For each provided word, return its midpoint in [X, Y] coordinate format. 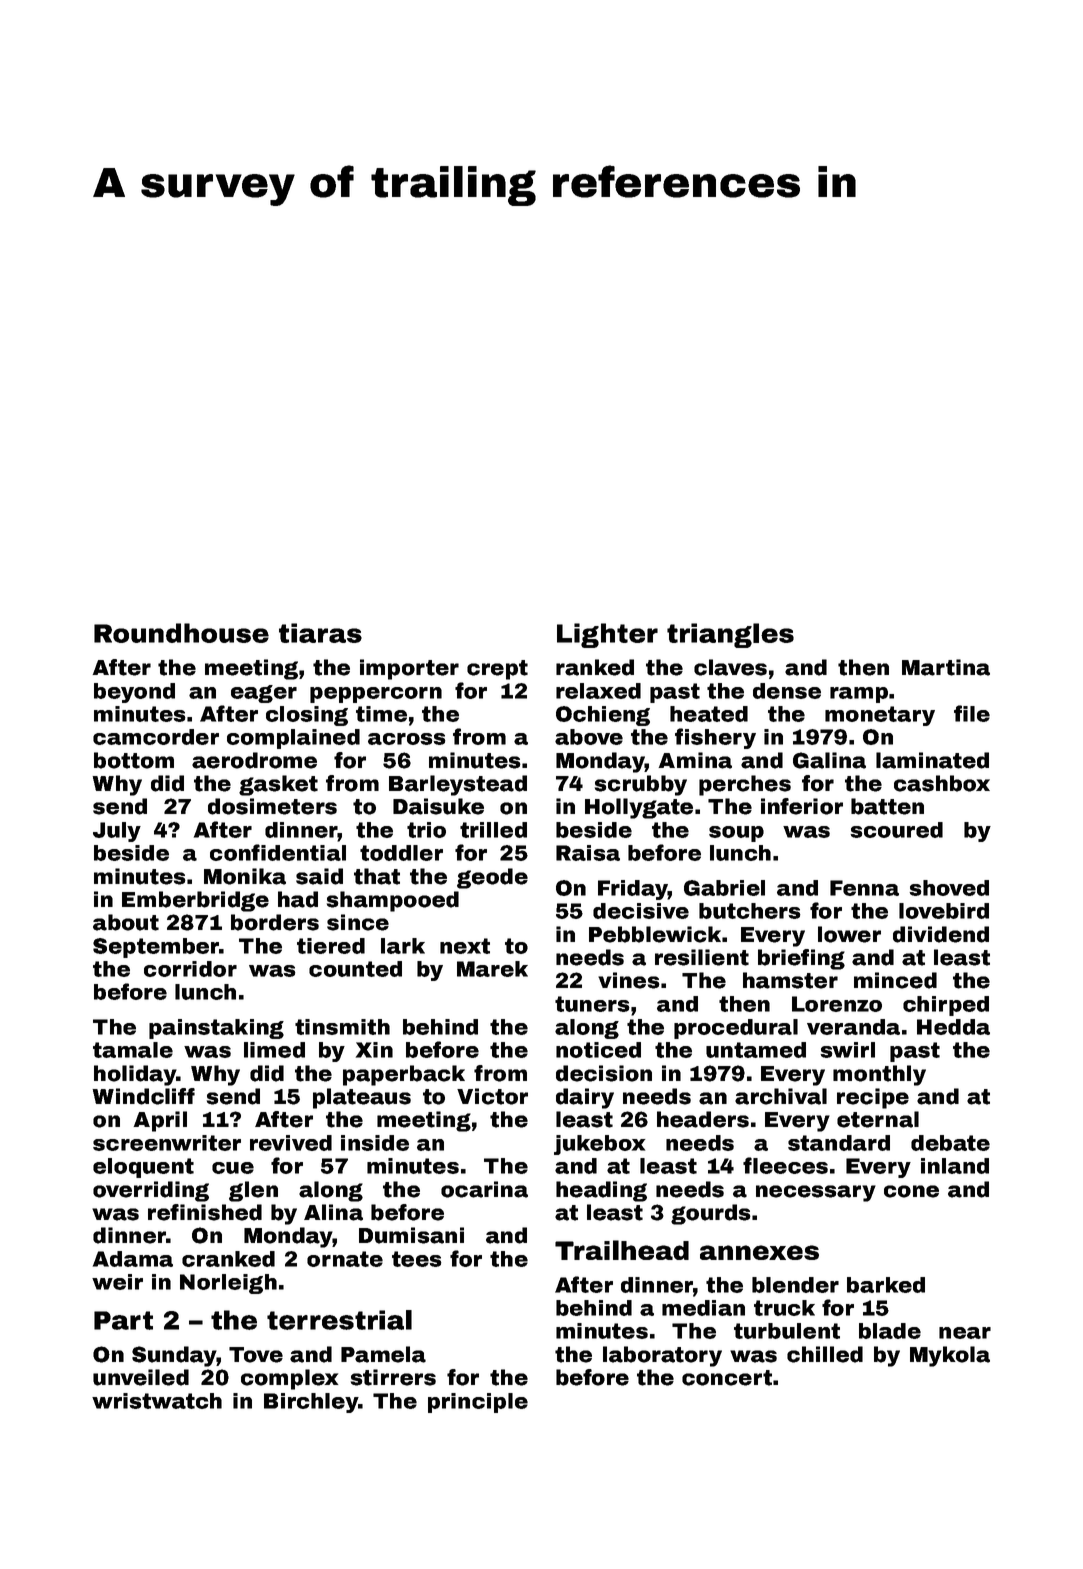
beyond [134, 693]
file [972, 713]
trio [426, 830]
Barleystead [458, 785]
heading [601, 1191]
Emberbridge [195, 901]
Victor [492, 1096]
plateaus [362, 1098]
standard [839, 1143]
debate [950, 1143]
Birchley [311, 1403]
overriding [151, 1191]
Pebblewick [655, 934]
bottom [134, 760]
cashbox [942, 783]
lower [849, 934]
